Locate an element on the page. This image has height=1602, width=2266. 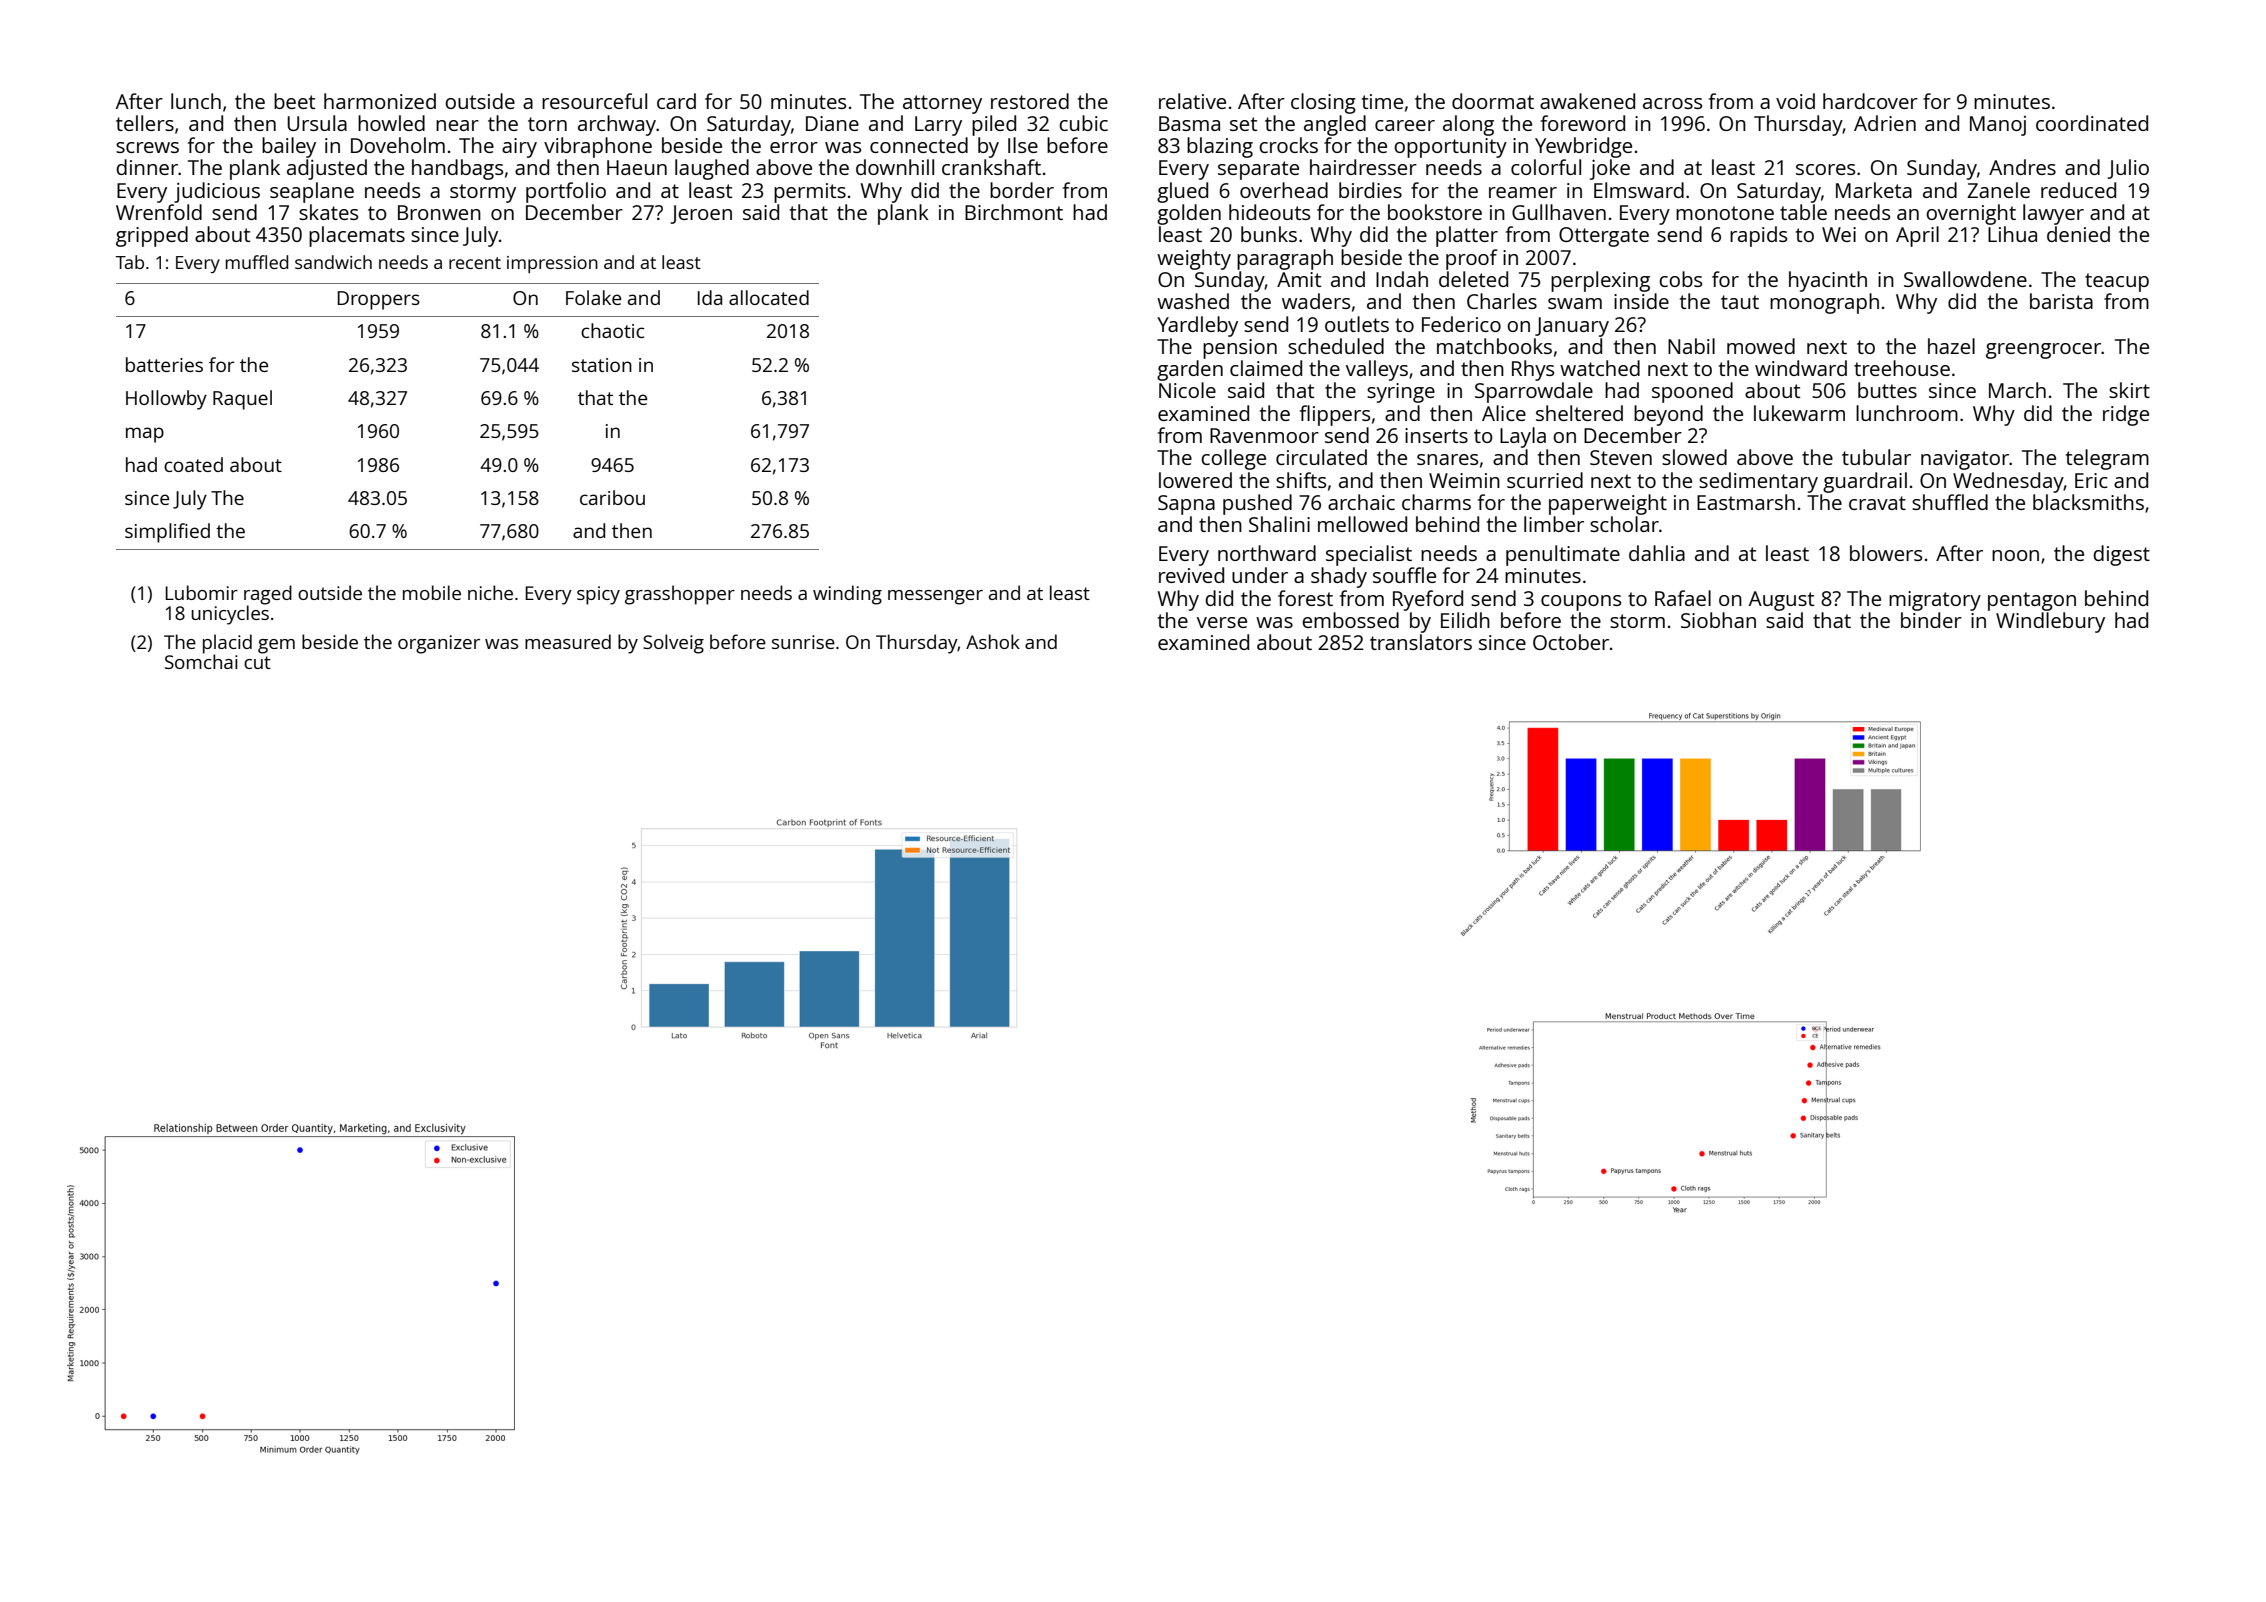
gem is located at coordinates (276, 646).
